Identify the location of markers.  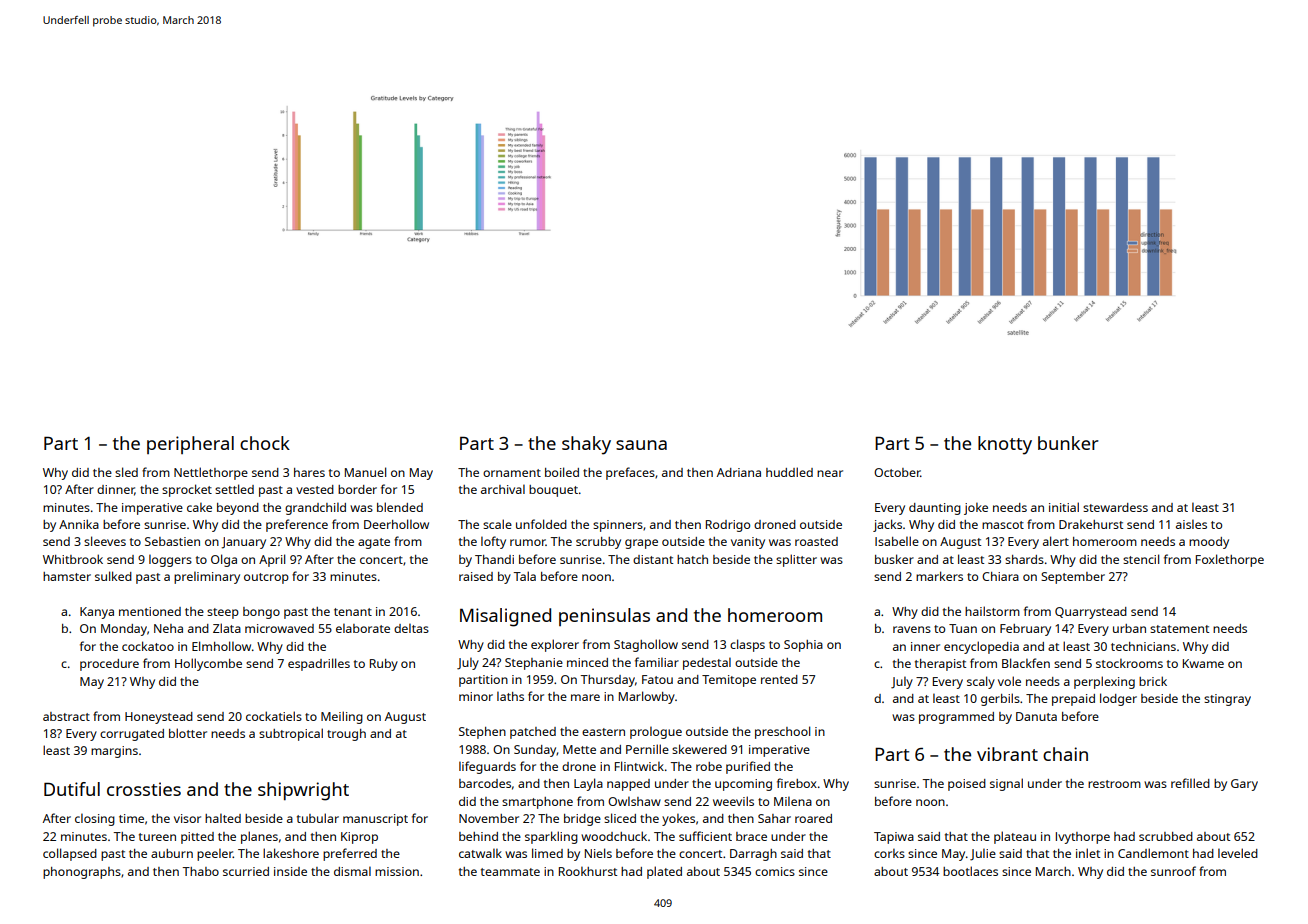
(939, 576).
